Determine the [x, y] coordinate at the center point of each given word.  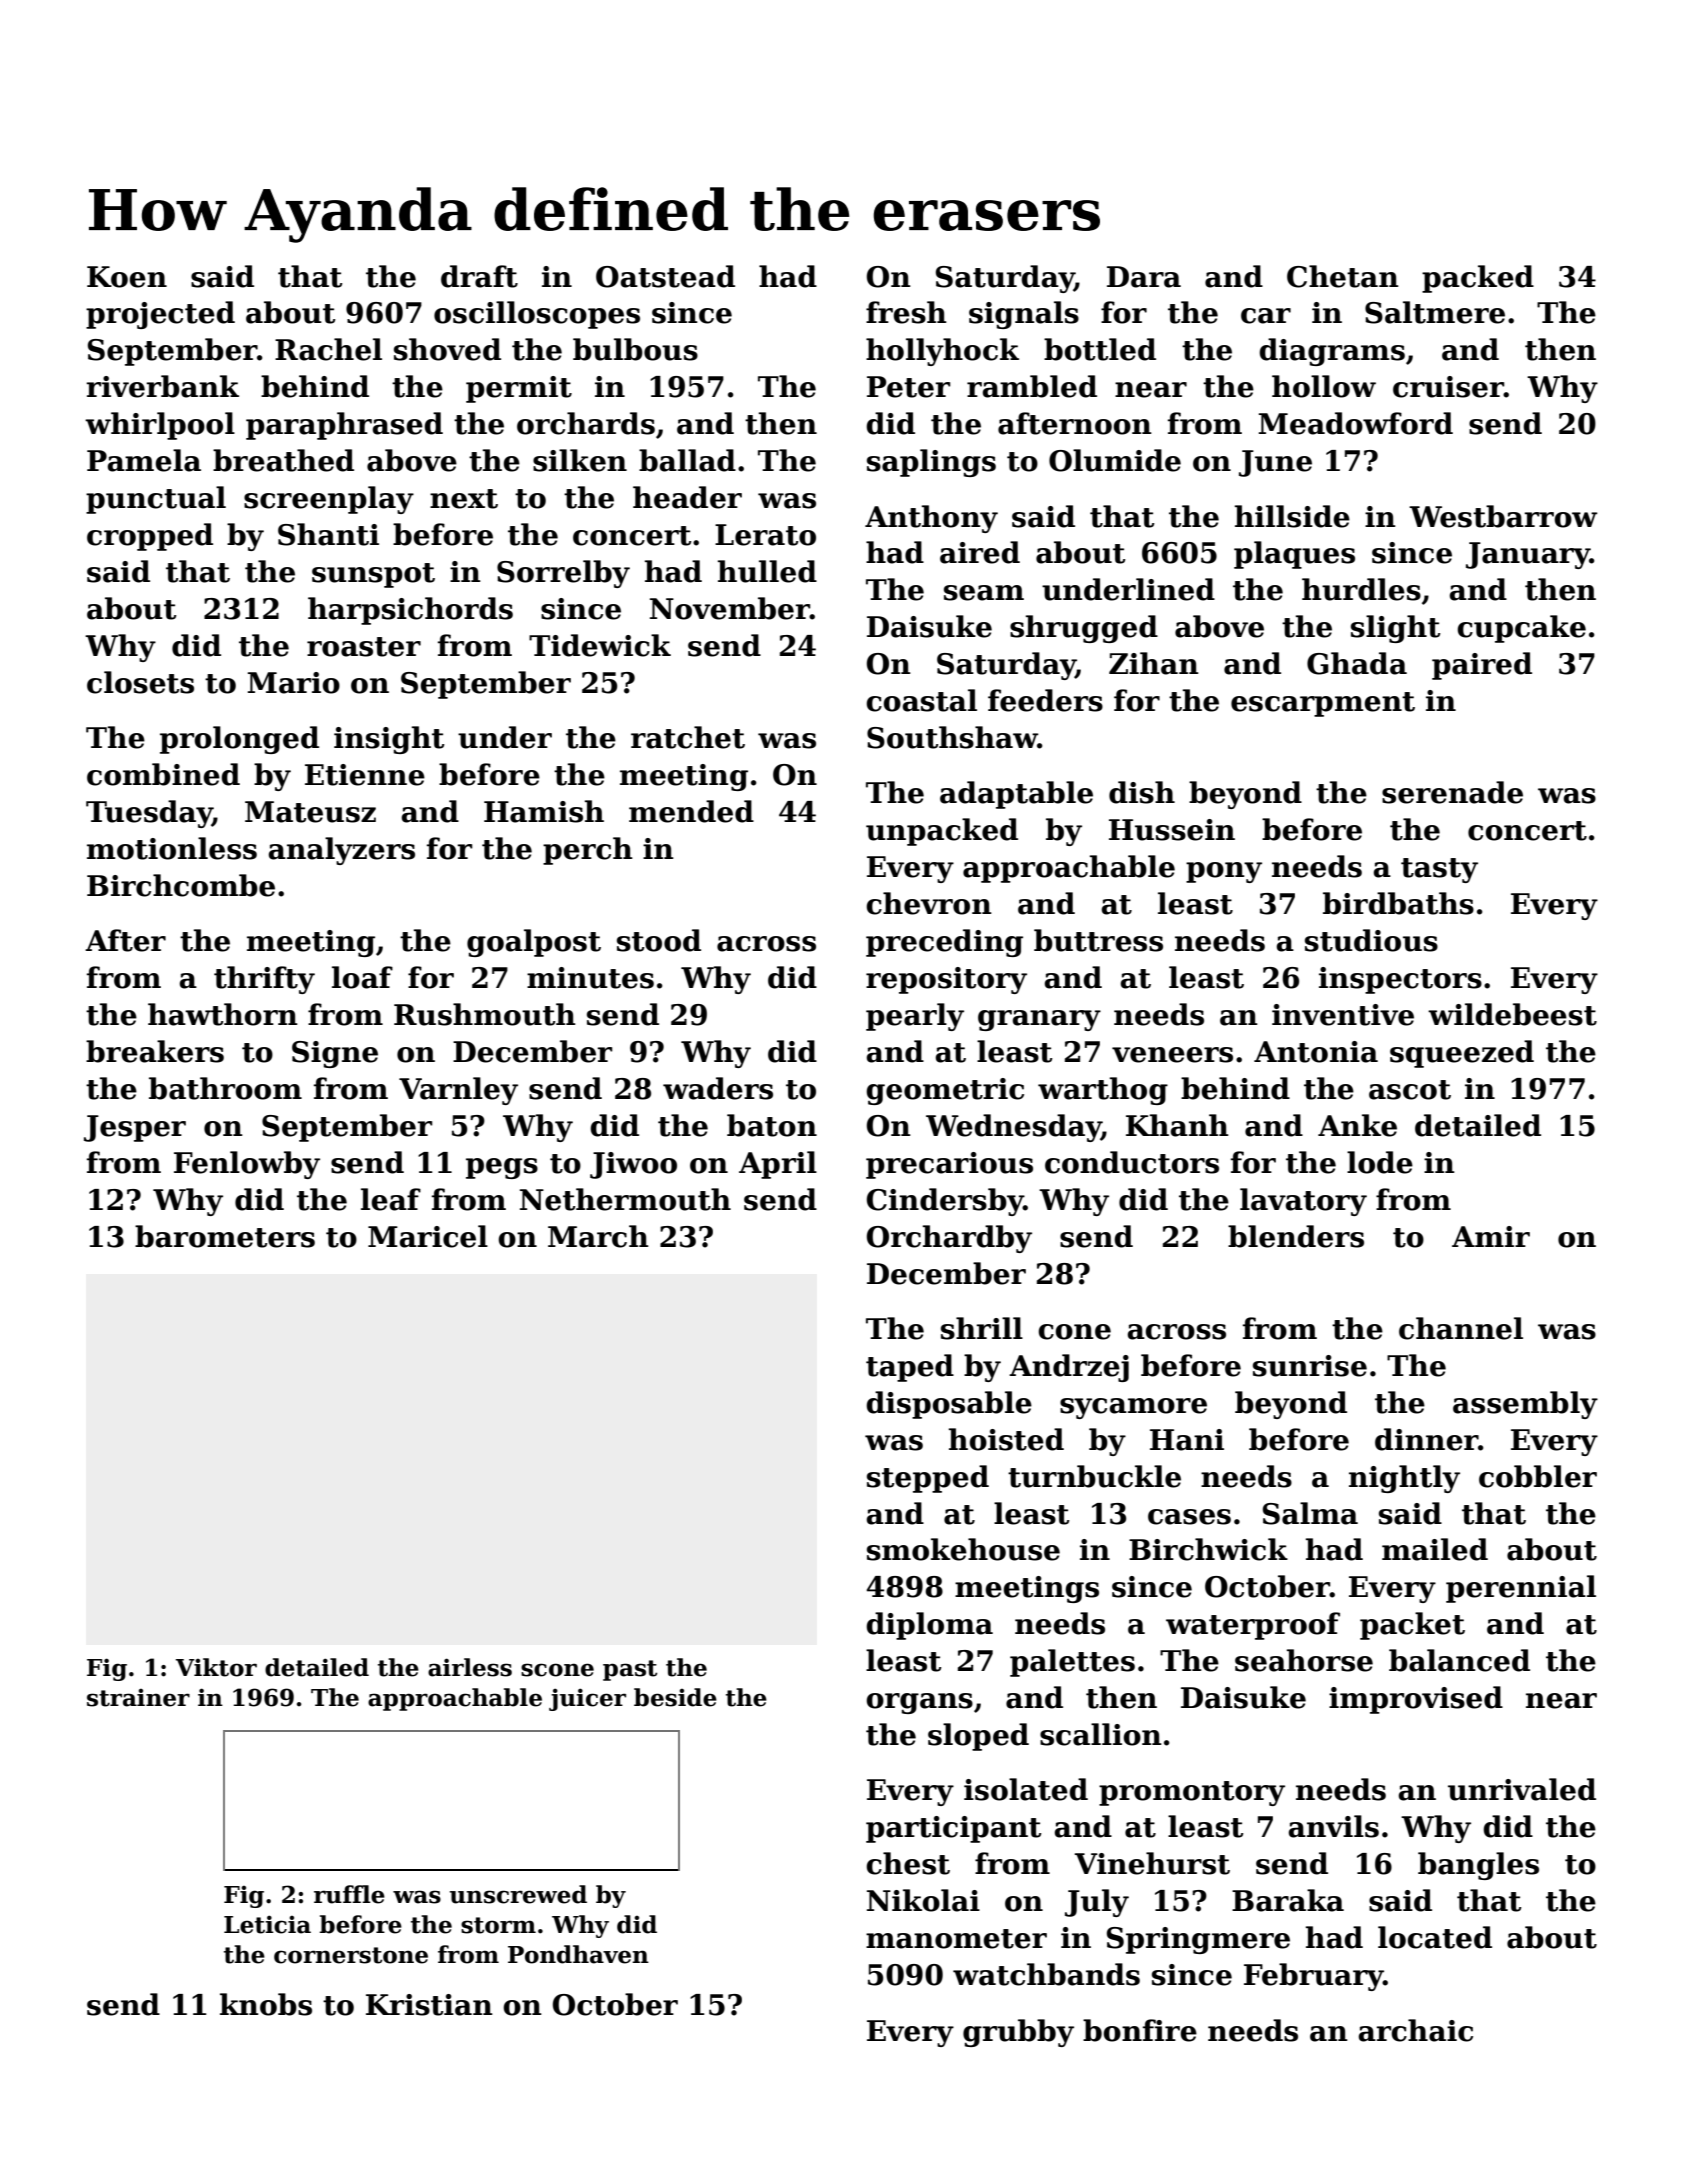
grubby [1018, 2033]
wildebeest [1512, 1014]
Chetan [1343, 276]
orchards [586, 423]
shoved [447, 349]
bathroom [225, 1088]
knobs [266, 2004]
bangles [1478, 1866]
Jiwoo [633, 1165]
